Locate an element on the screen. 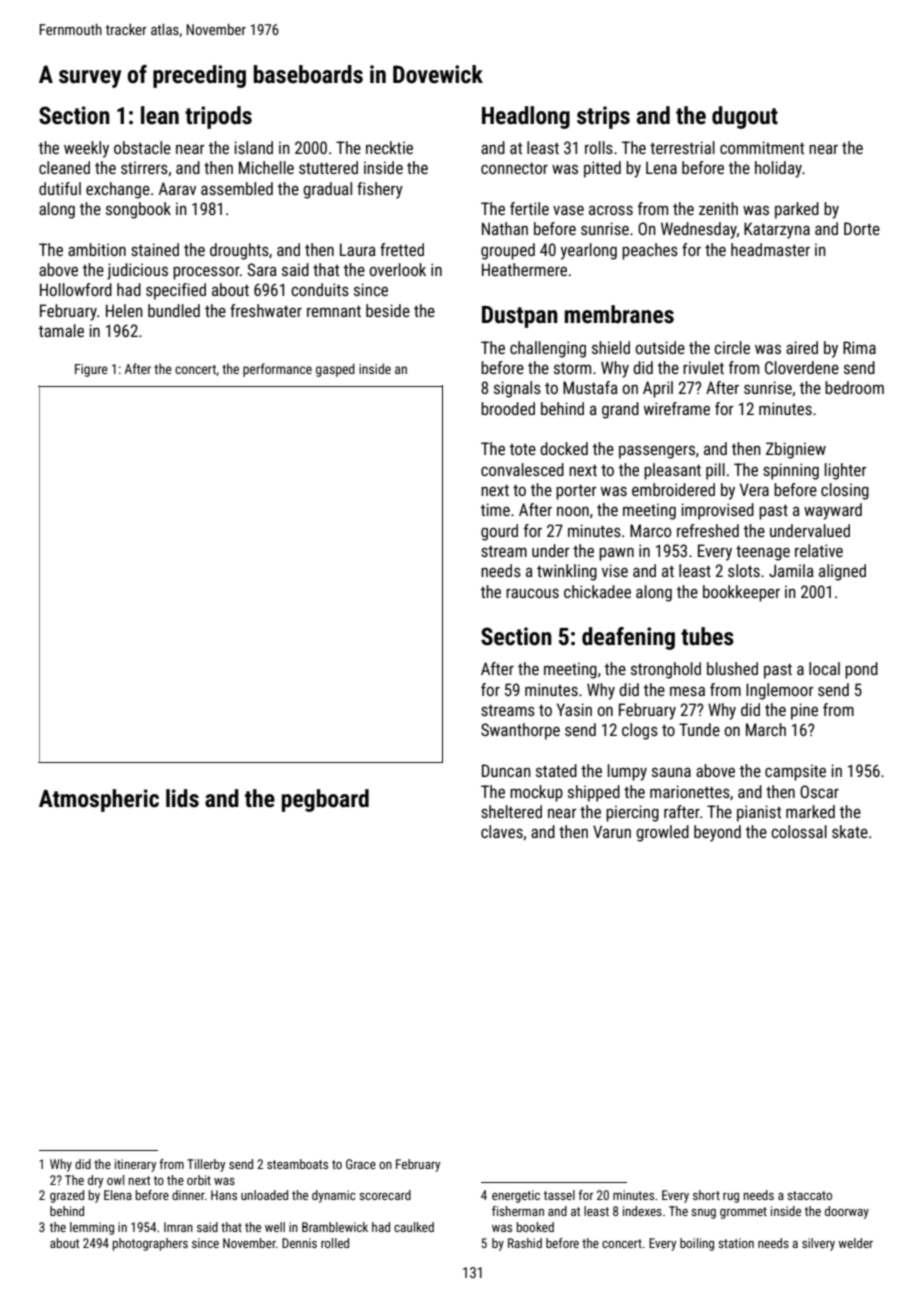 This screenshot has width=924, height=1308. passengers is located at coordinates (657, 452).
